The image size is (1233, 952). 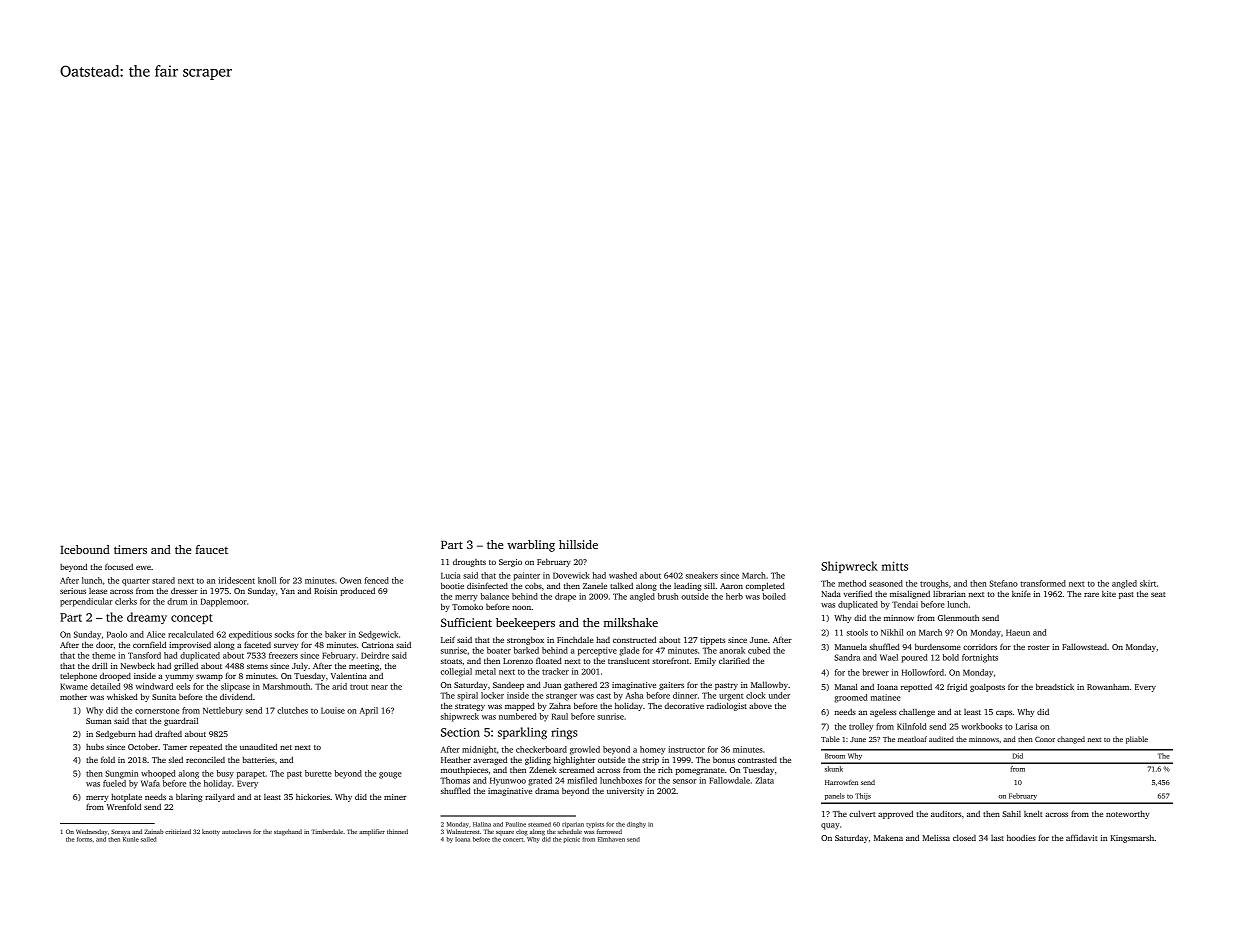 What do you see at coordinates (835, 756) in the screenshot?
I see `Broom` at bounding box center [835, 756].
